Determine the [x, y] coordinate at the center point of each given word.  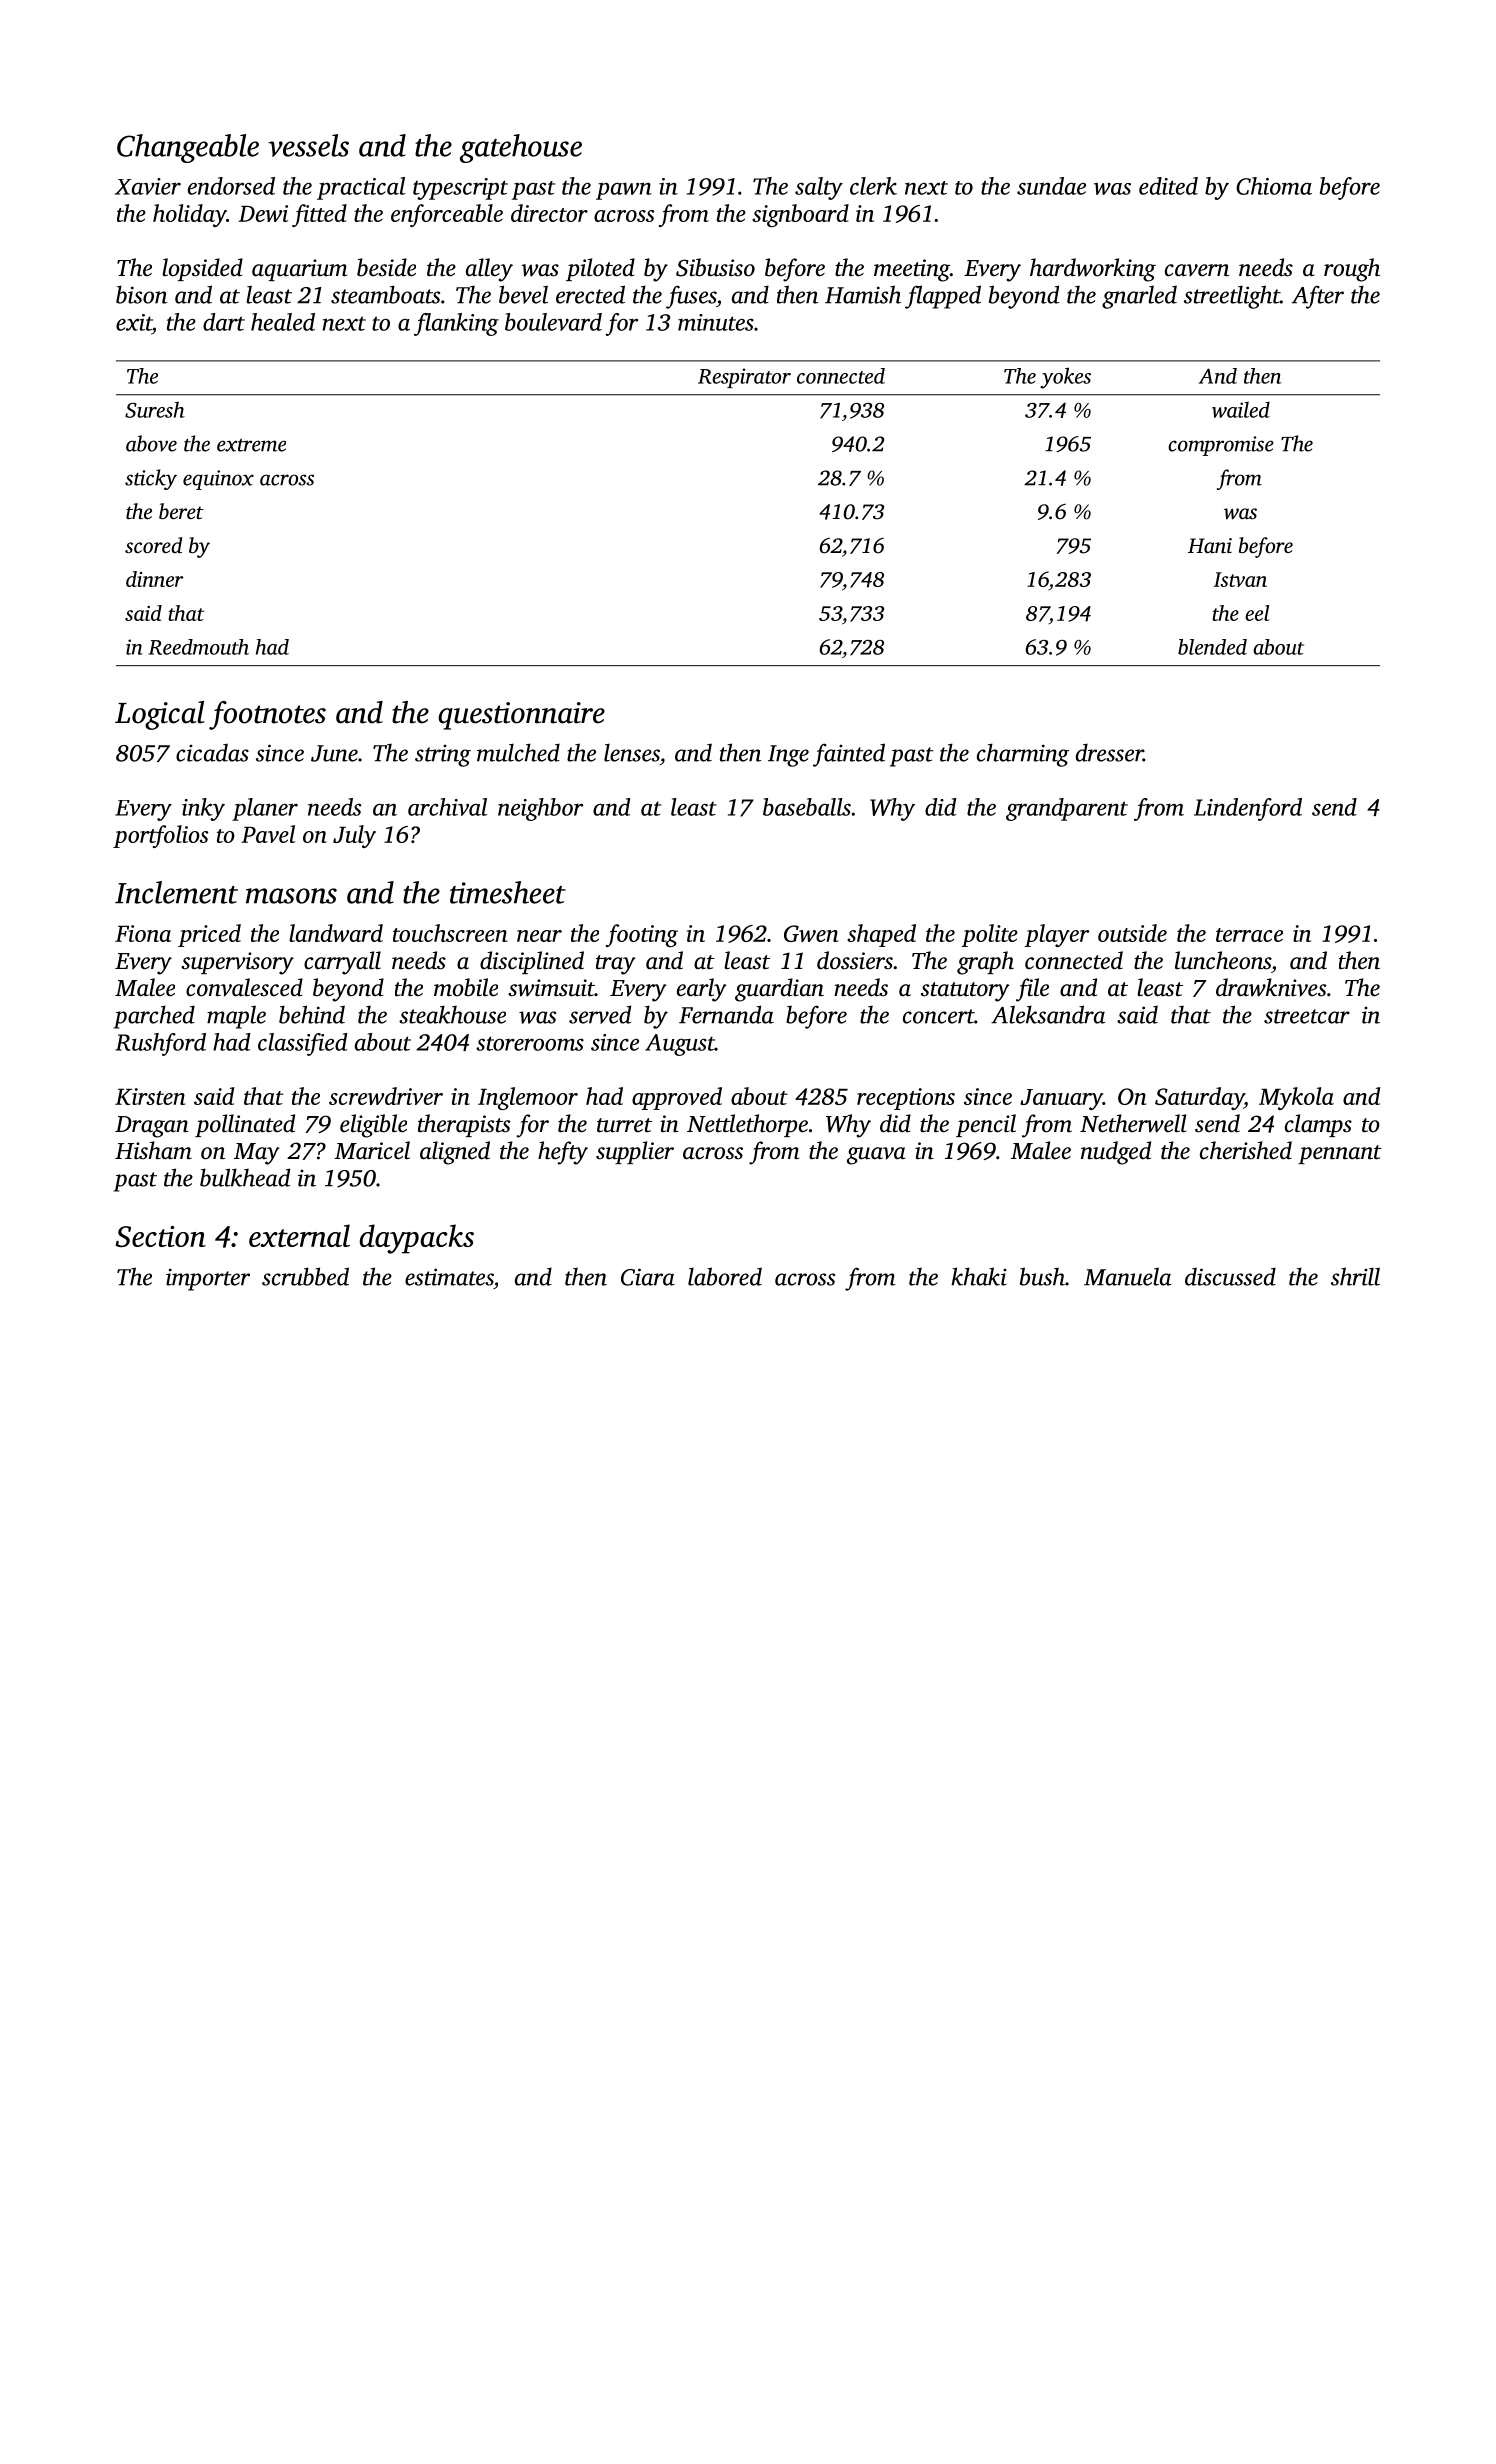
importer [208, 1279]
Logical [160, 715]
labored [725, 1276]
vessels [308, 145]
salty [819, 188]
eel [1257, 613]
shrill [1355, 1276]
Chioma [1274, 186]
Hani [1210, 545]
